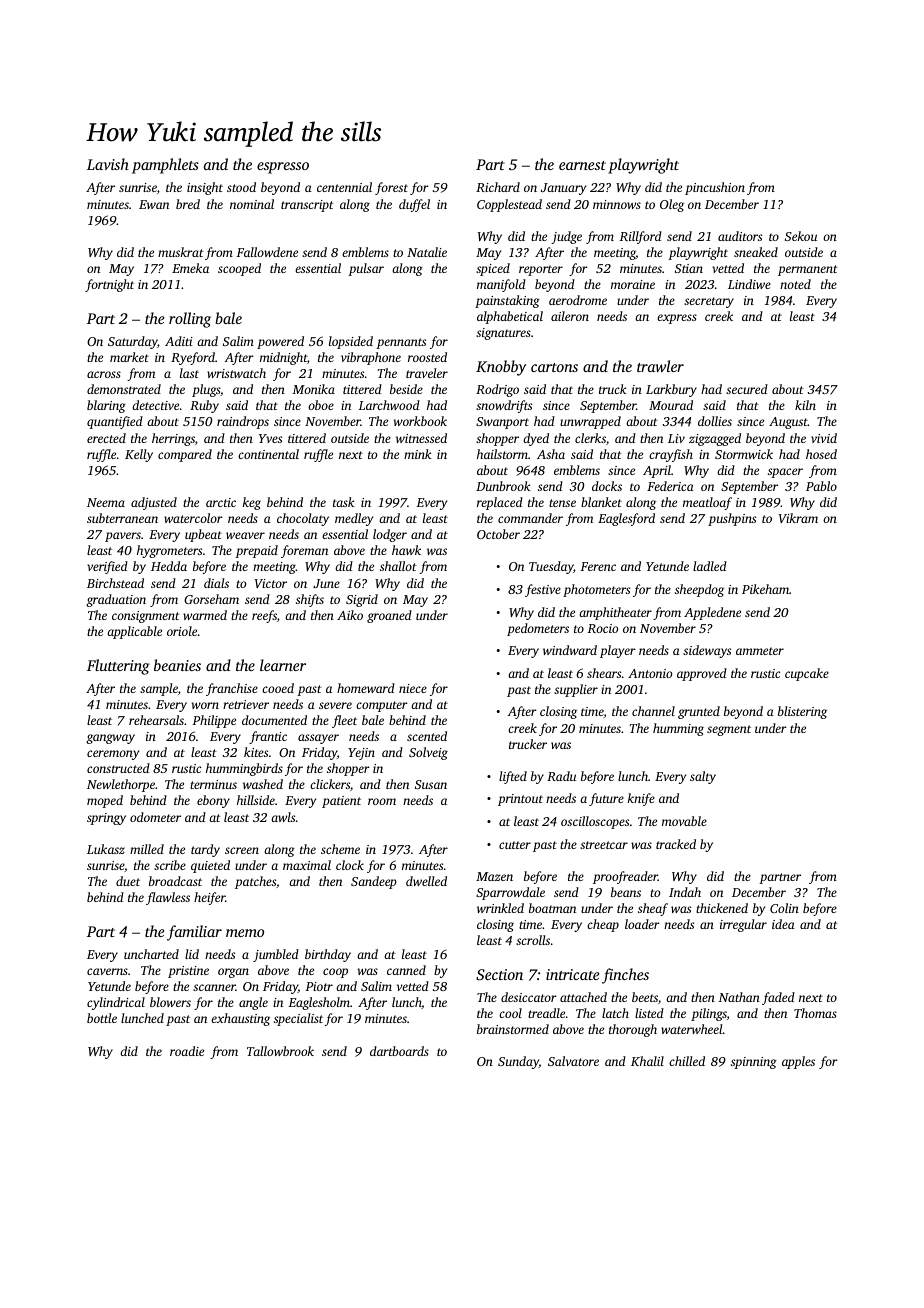 This document has width=924, height=1308. What do you see at coordinates (205, 615) in the document?
I see `warmed` at bounding box center [205, 615].
